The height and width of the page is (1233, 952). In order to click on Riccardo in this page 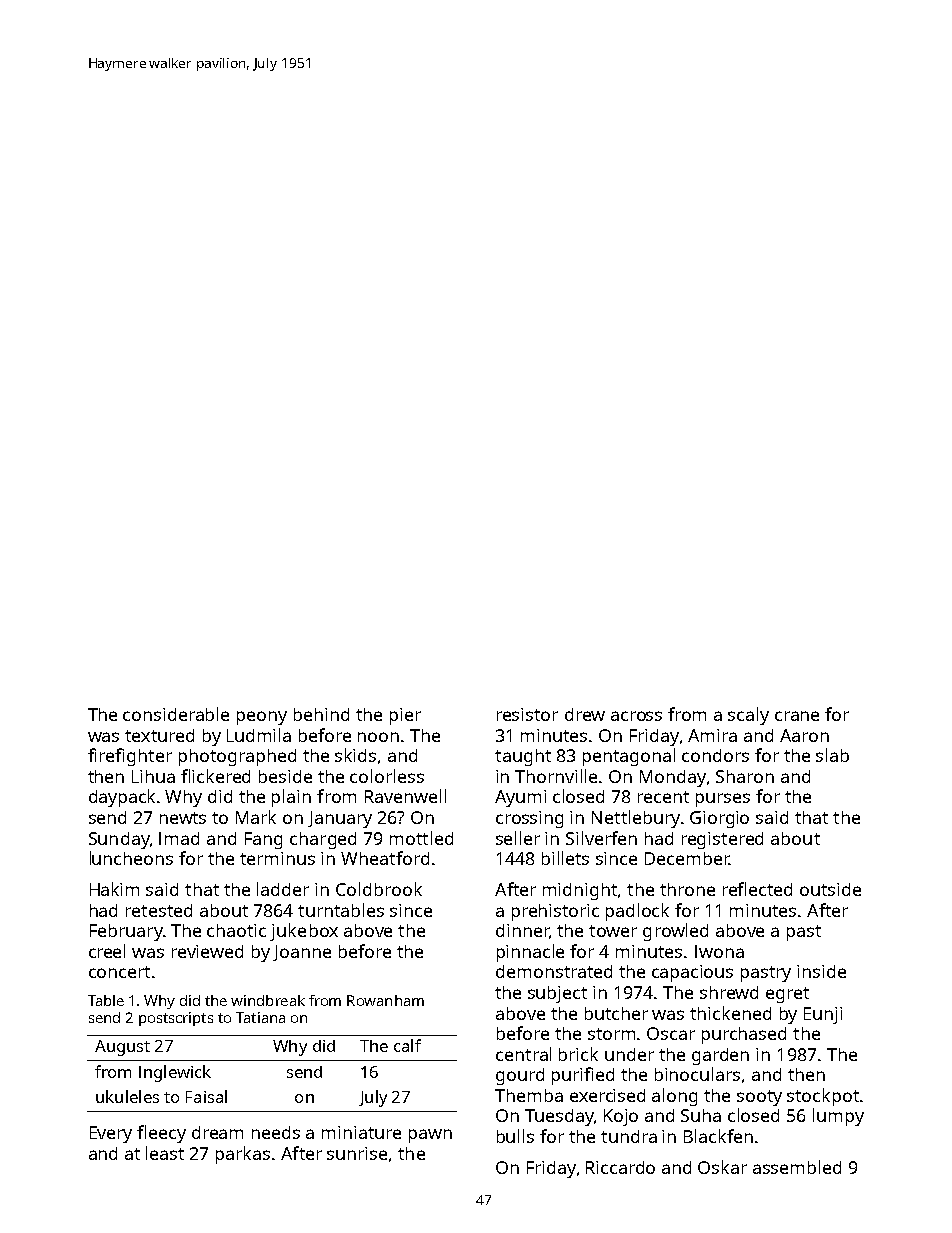, I will do `click(620, 1167)`.
